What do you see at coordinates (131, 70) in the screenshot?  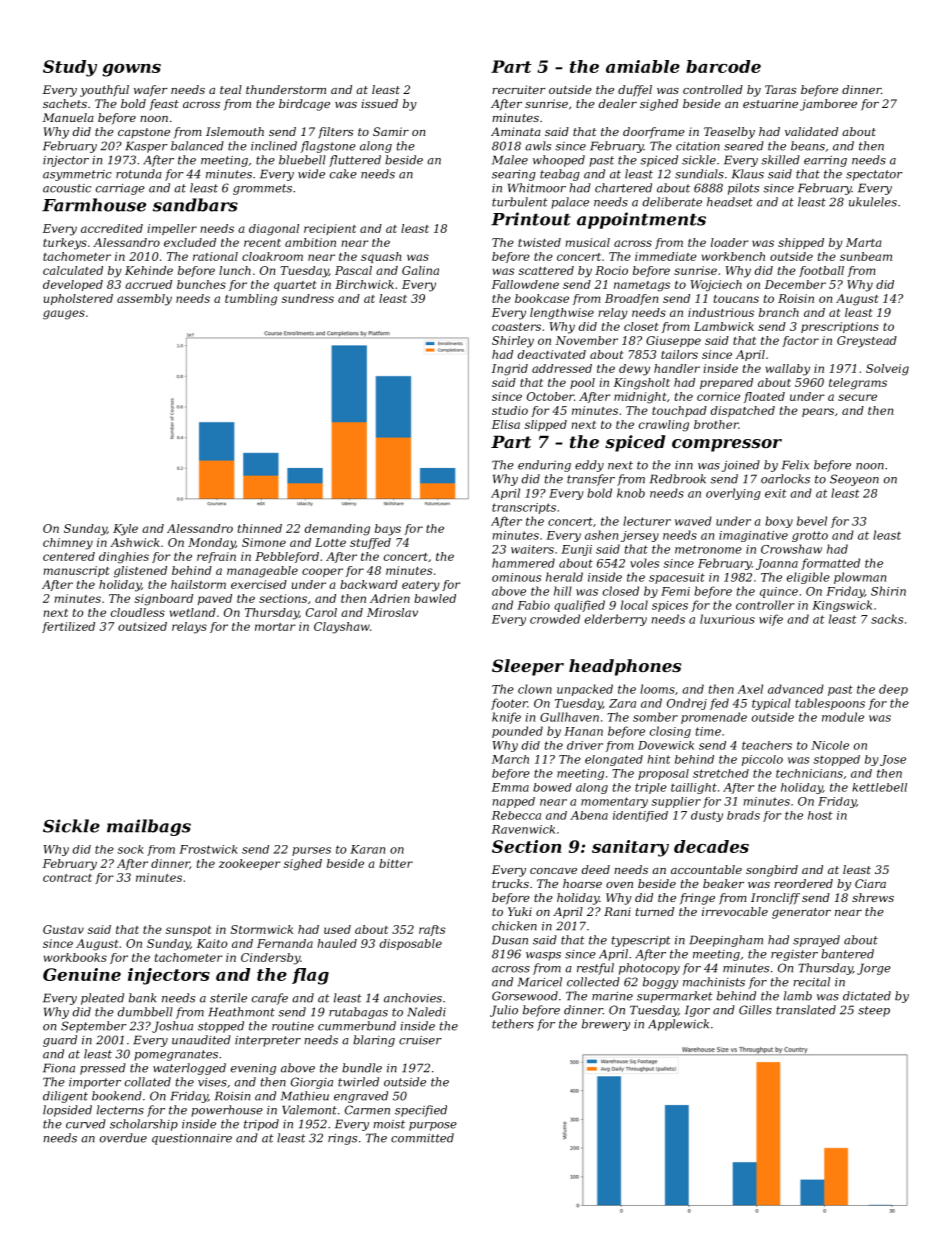 I see `gowns` at bounding box center [131, 70].
